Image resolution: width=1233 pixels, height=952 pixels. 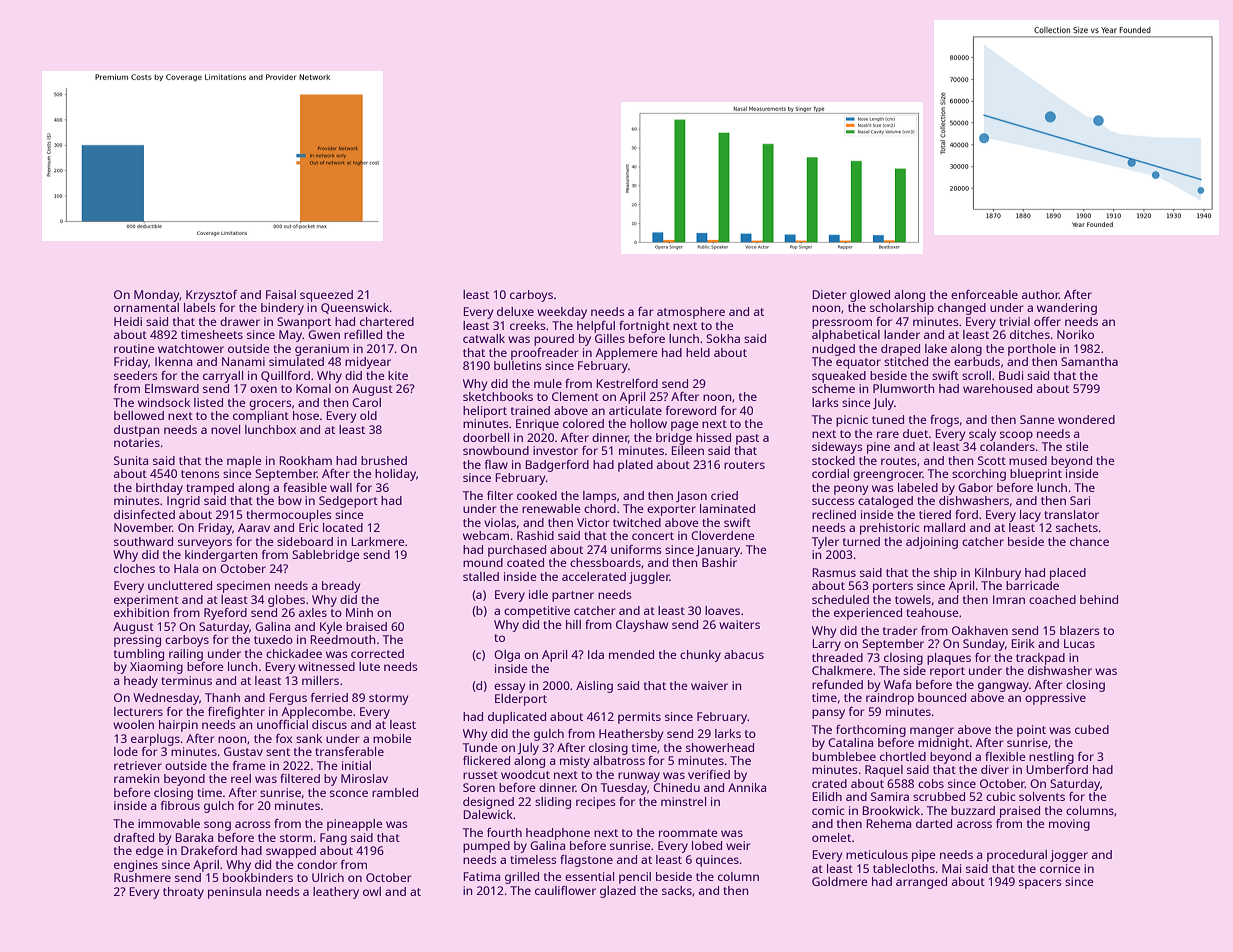 I want to click on Oakhaven, so click(x=980, y=630).
